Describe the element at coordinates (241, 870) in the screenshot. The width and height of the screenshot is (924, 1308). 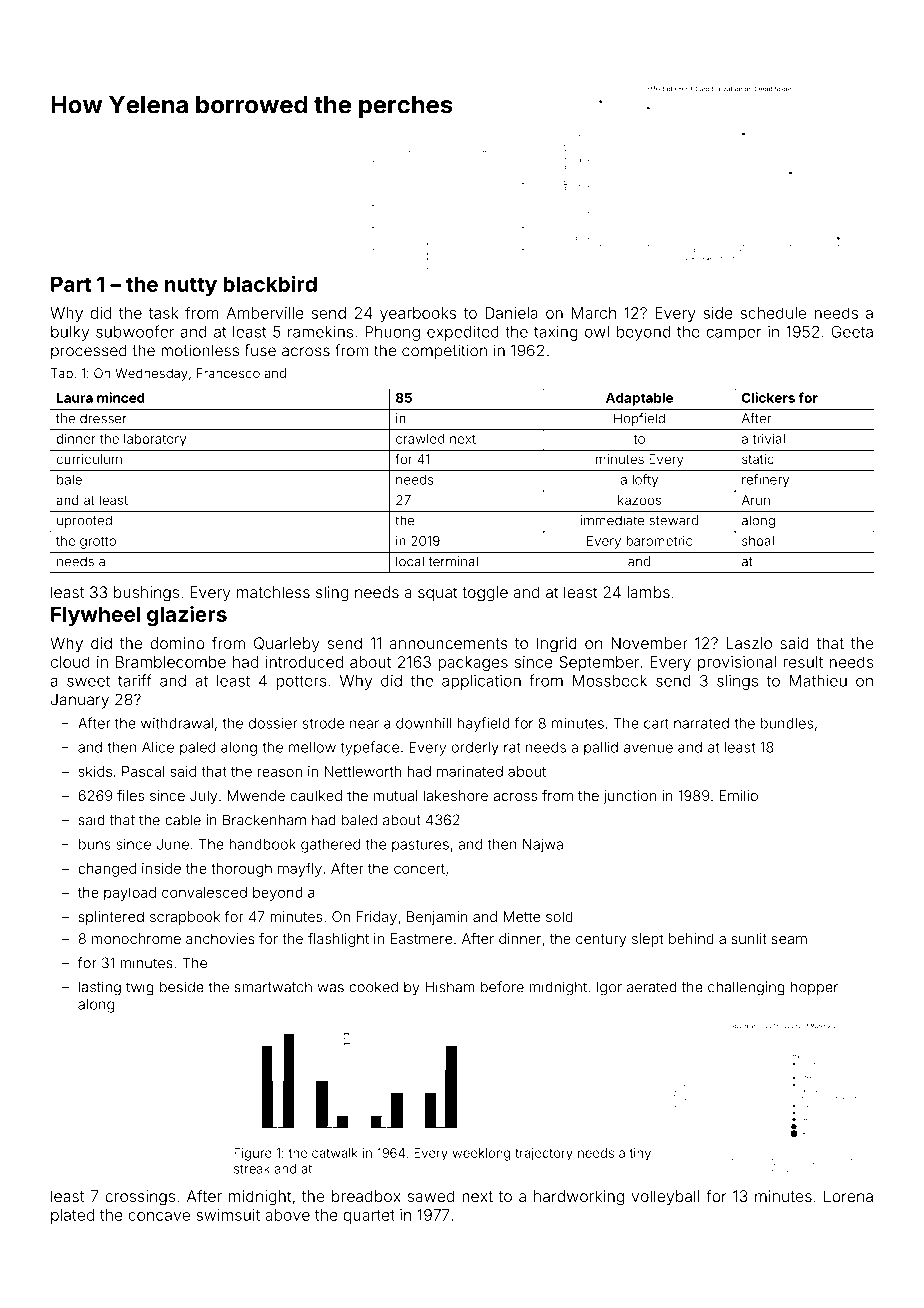
I see `thorough` at that location.
